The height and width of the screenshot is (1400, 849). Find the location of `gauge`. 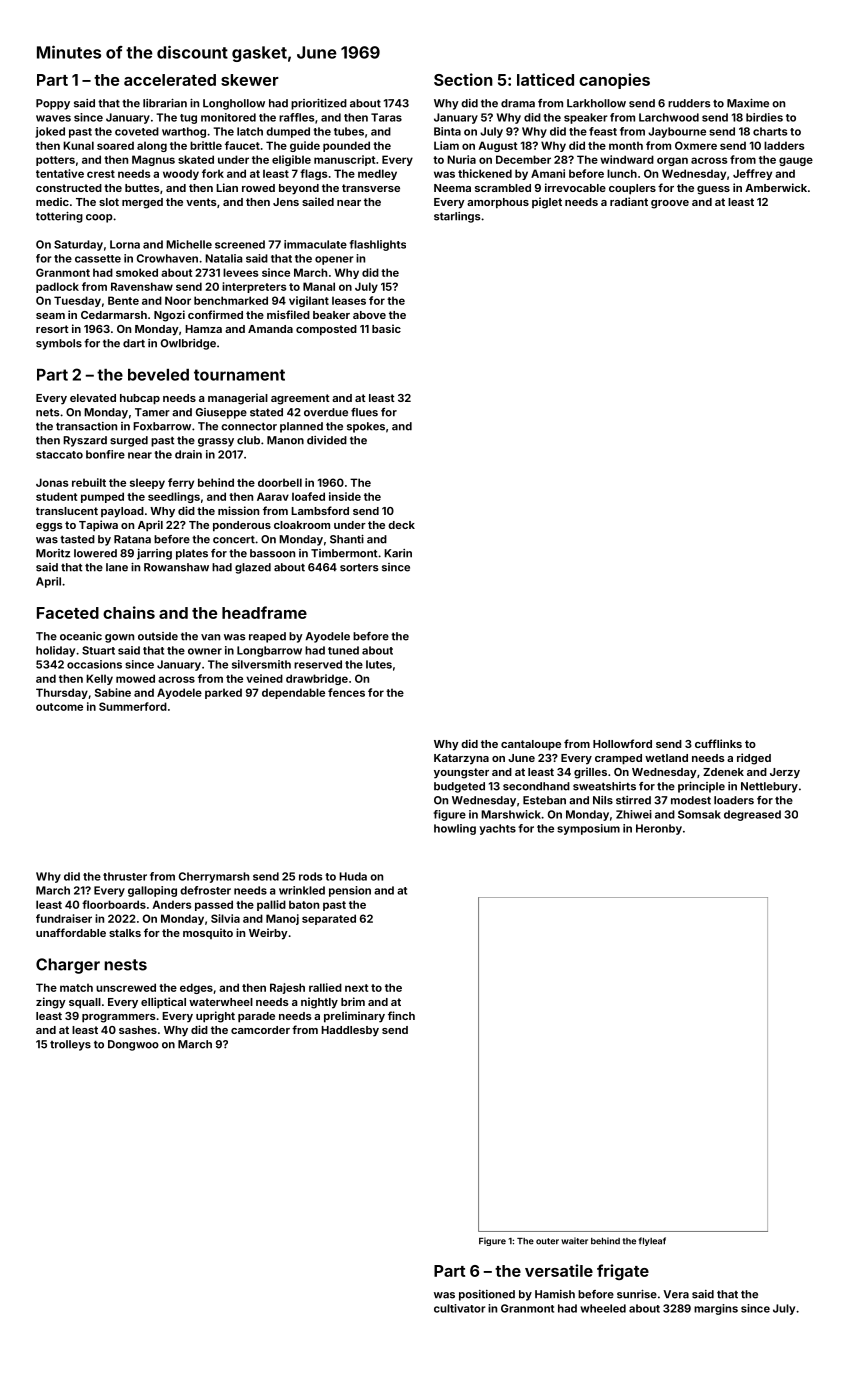

gauge is located at coordinates (796, 161).
